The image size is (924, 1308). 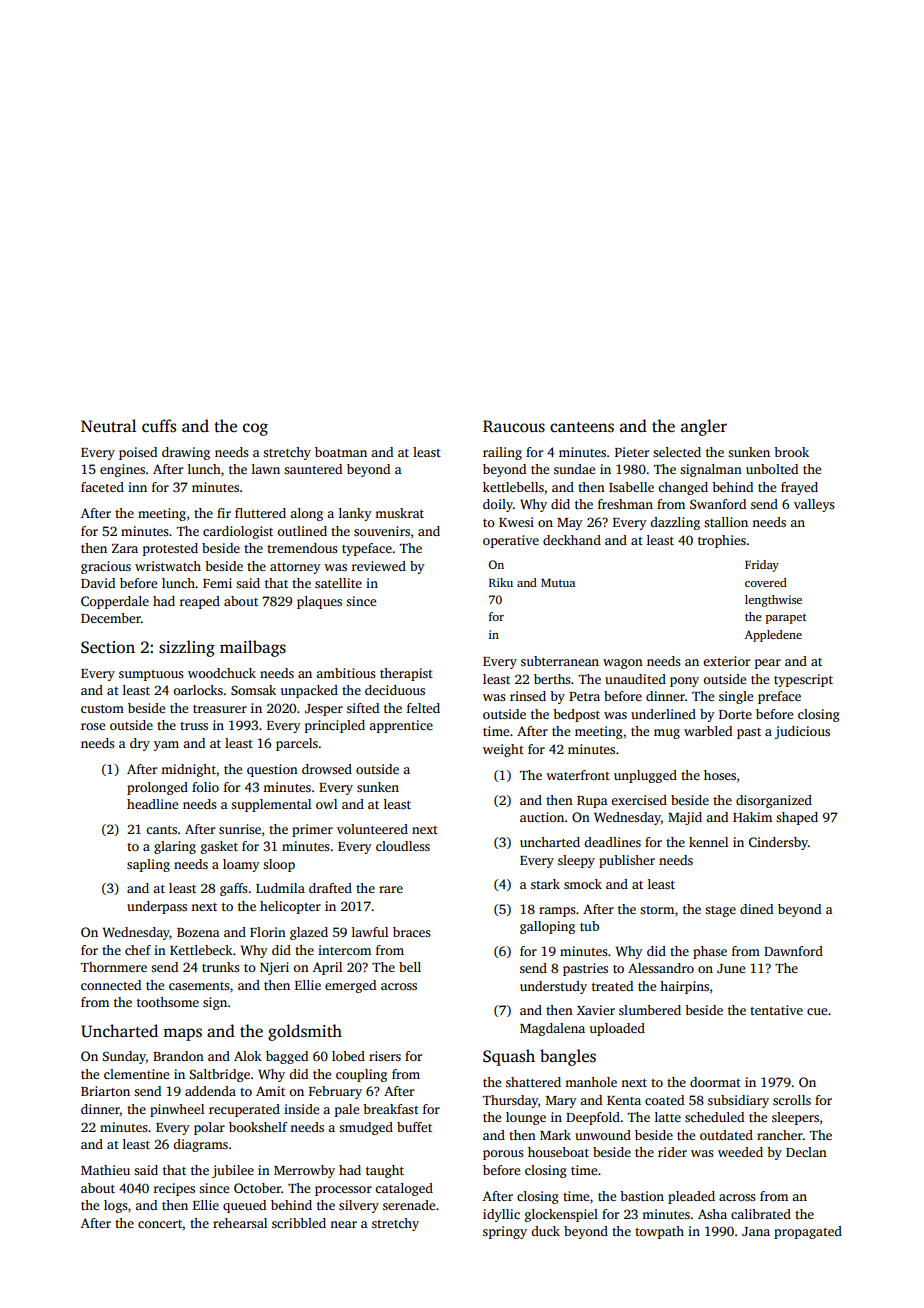 I want to click on Squash, so click(x=509, y=1057).
